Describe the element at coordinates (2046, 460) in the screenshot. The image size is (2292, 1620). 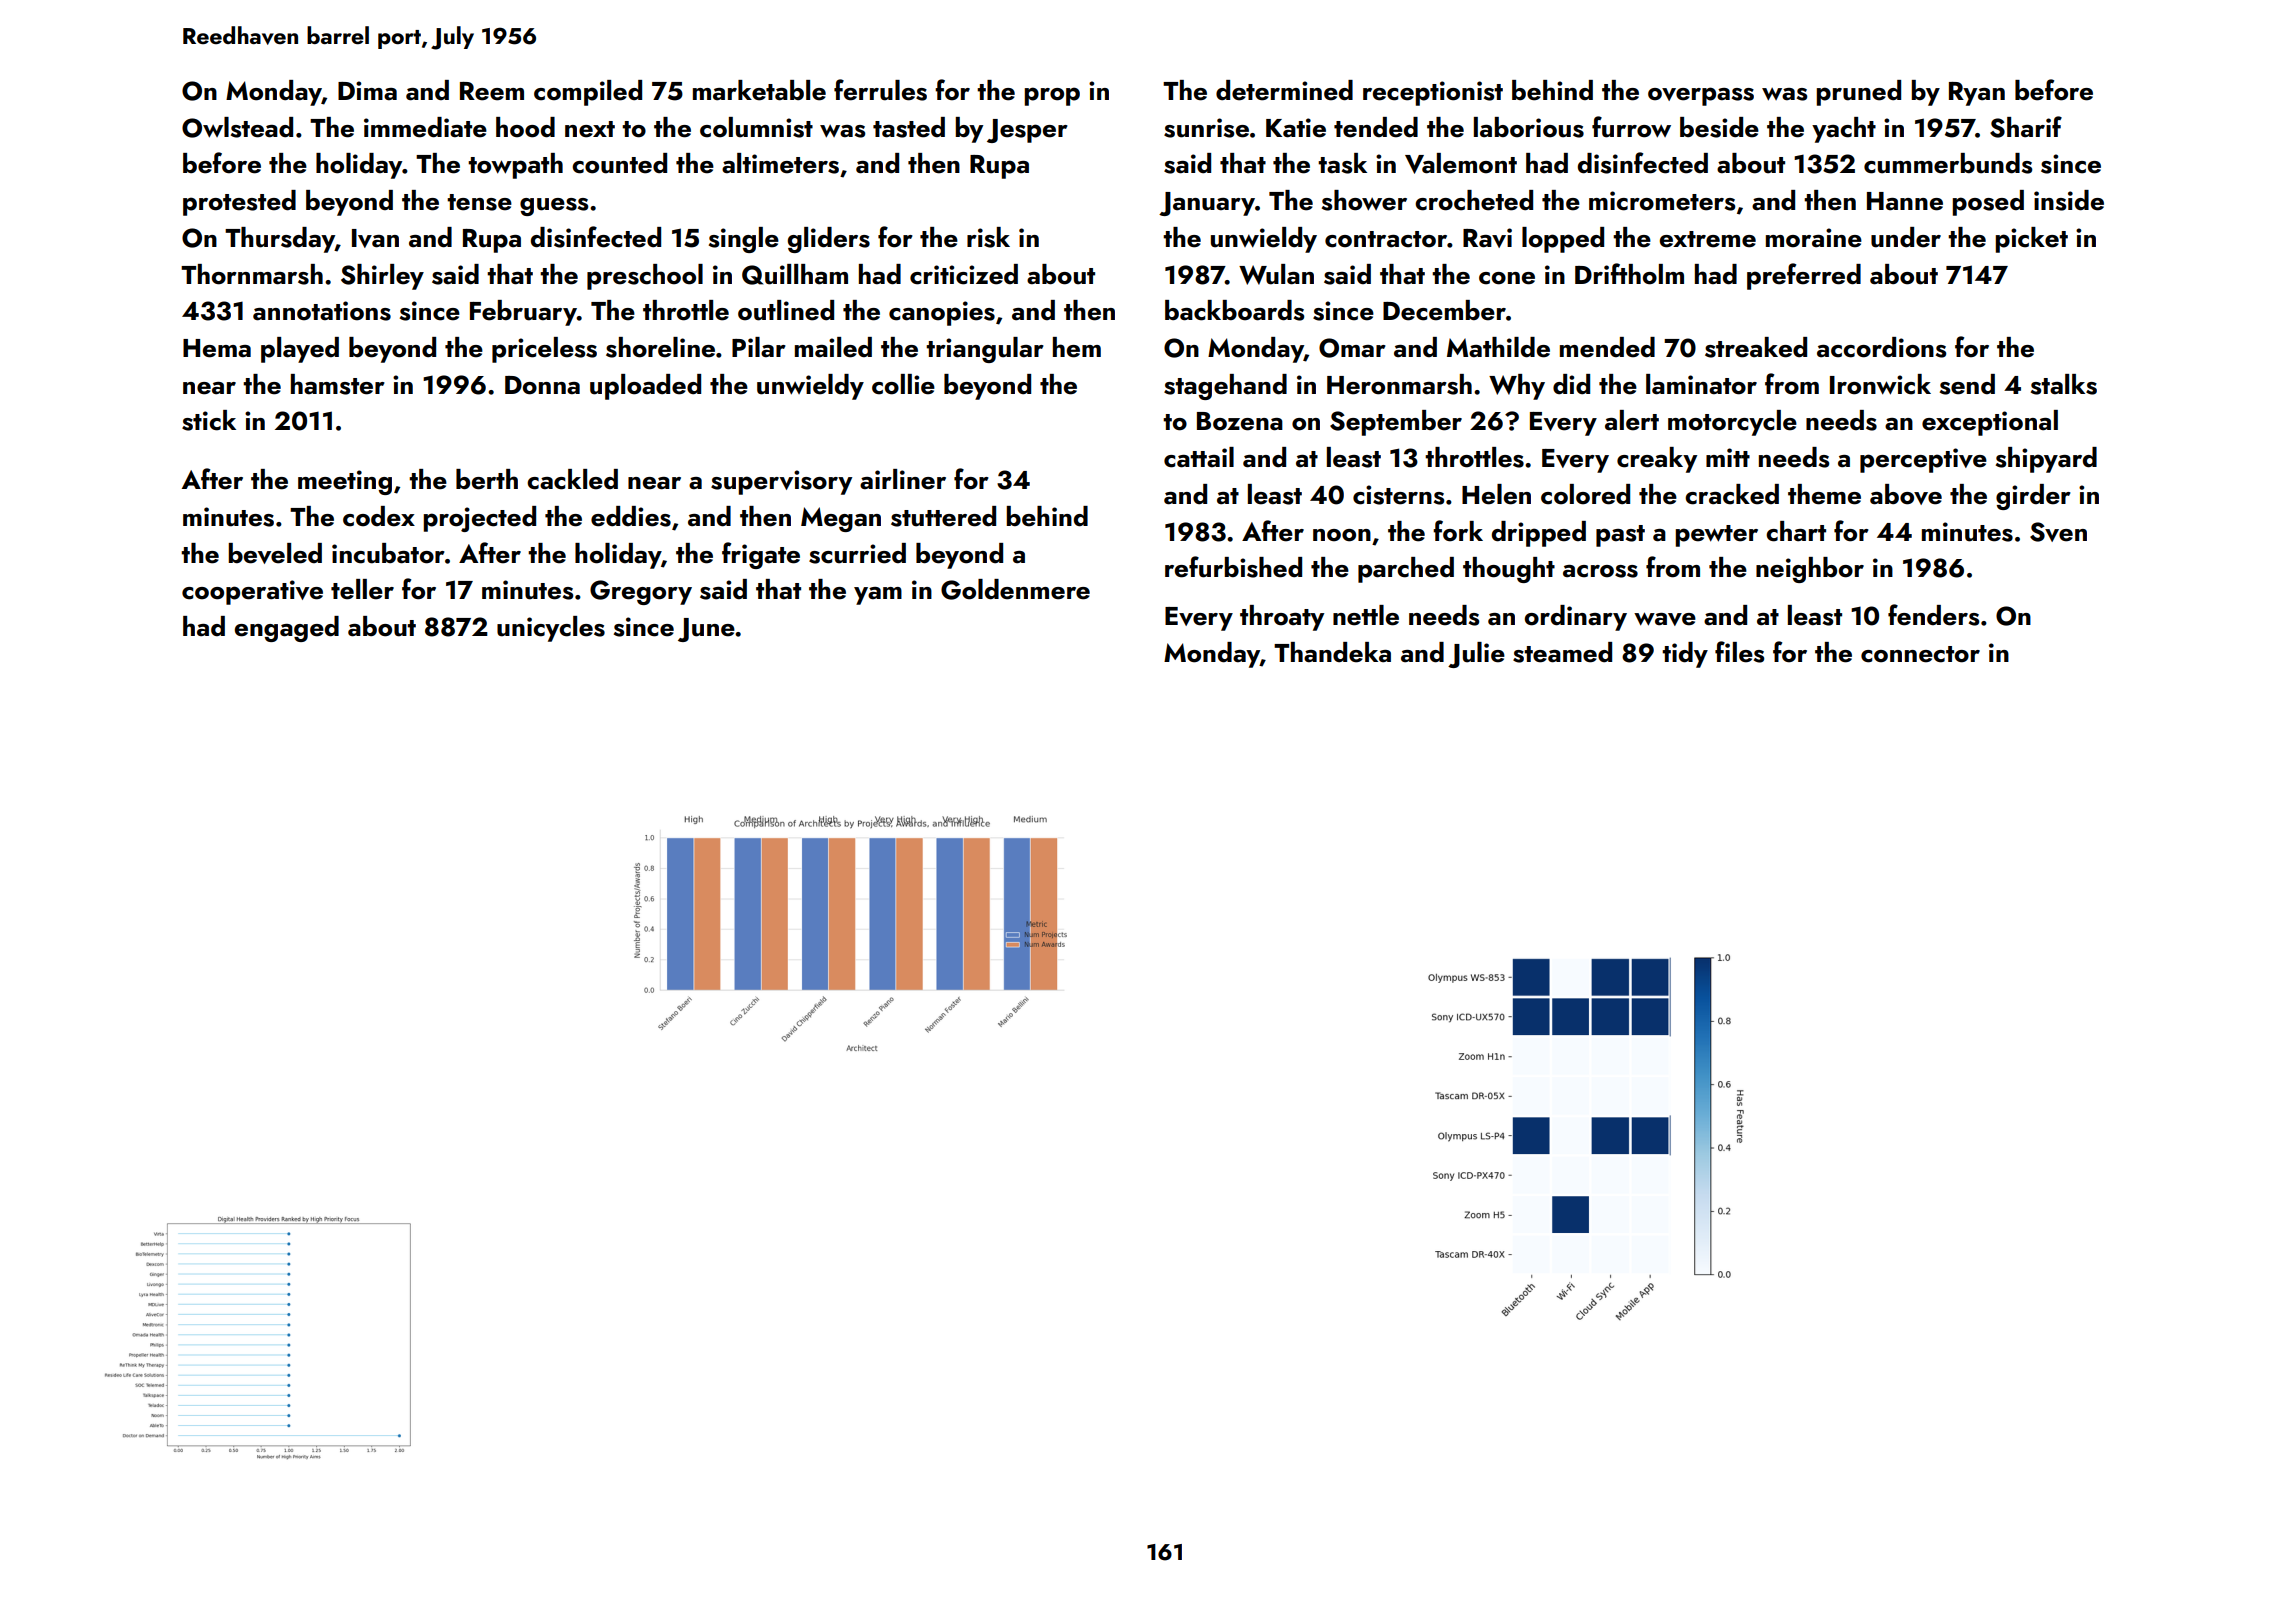
I see `shipyard` at that location.
